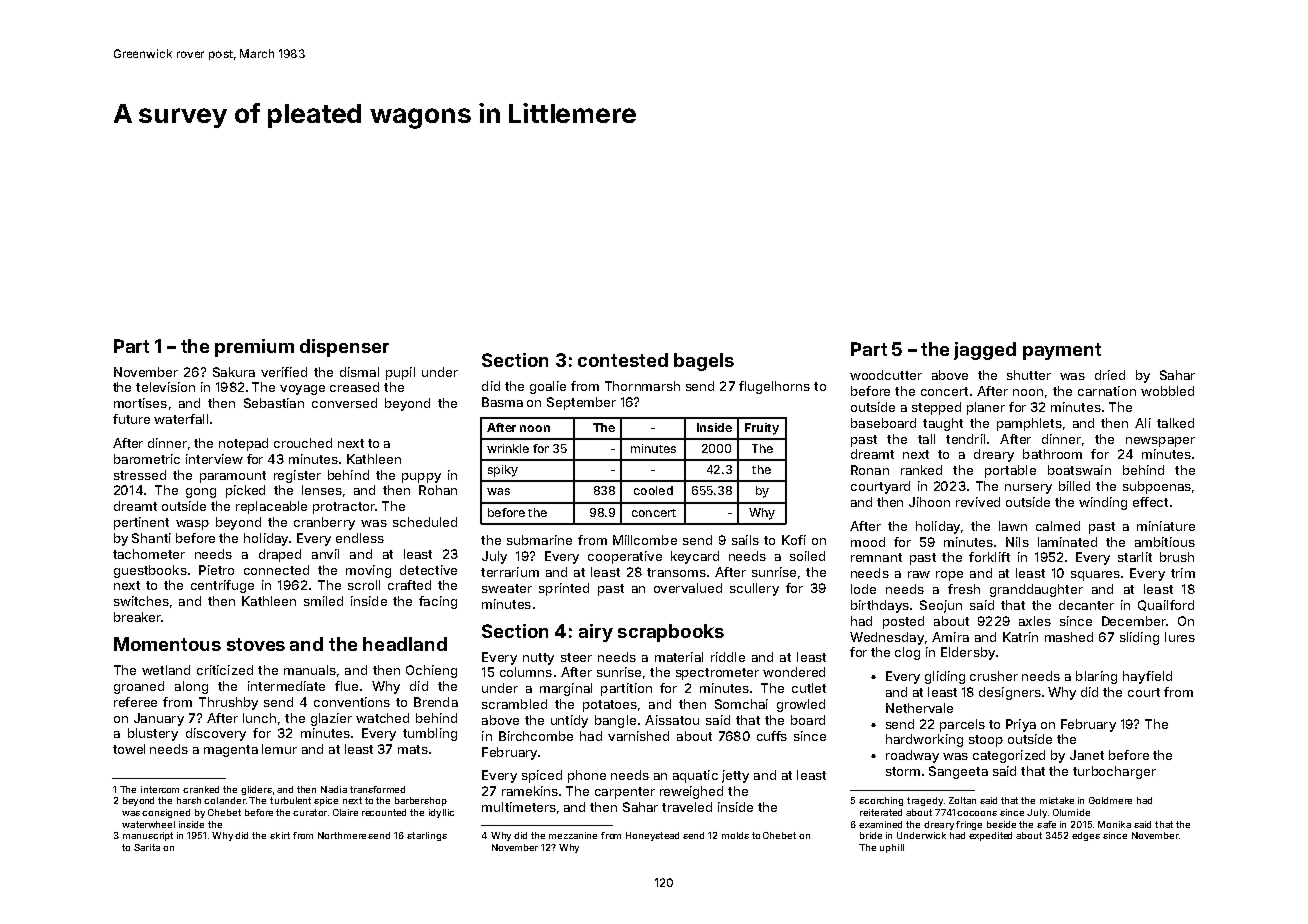 This screenshot has height=924, width=1308. Describe the element at coordinates (1086, 836) in the screenshot. I see `edges` at that location.
